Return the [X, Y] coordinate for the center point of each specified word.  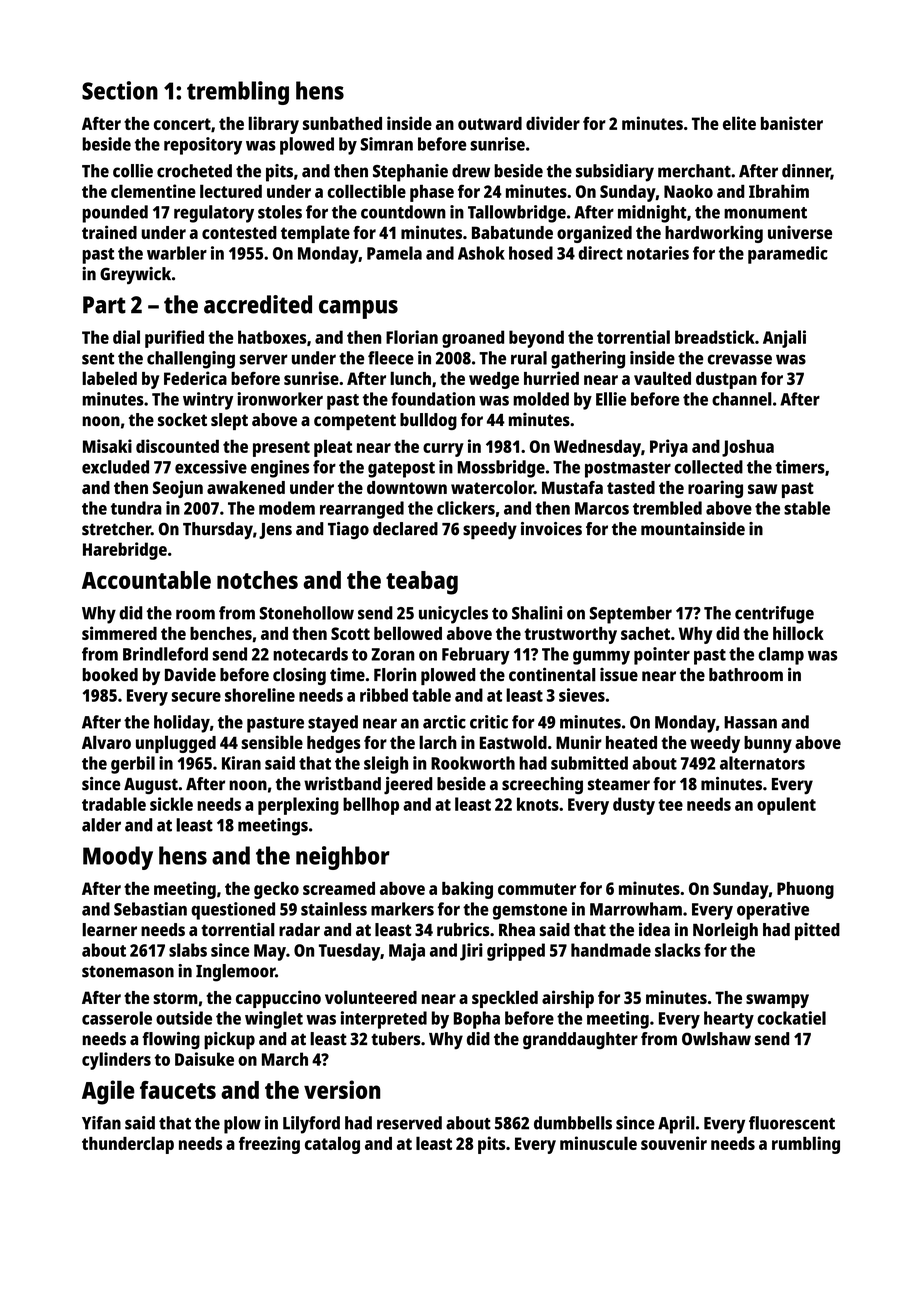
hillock [798, 633]
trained [109, 232]
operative [773, 911]
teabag [422, 583]
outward [490, 123]
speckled [505, 999]
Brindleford [165, 654]
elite [739, 123]
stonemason [128, 972]
